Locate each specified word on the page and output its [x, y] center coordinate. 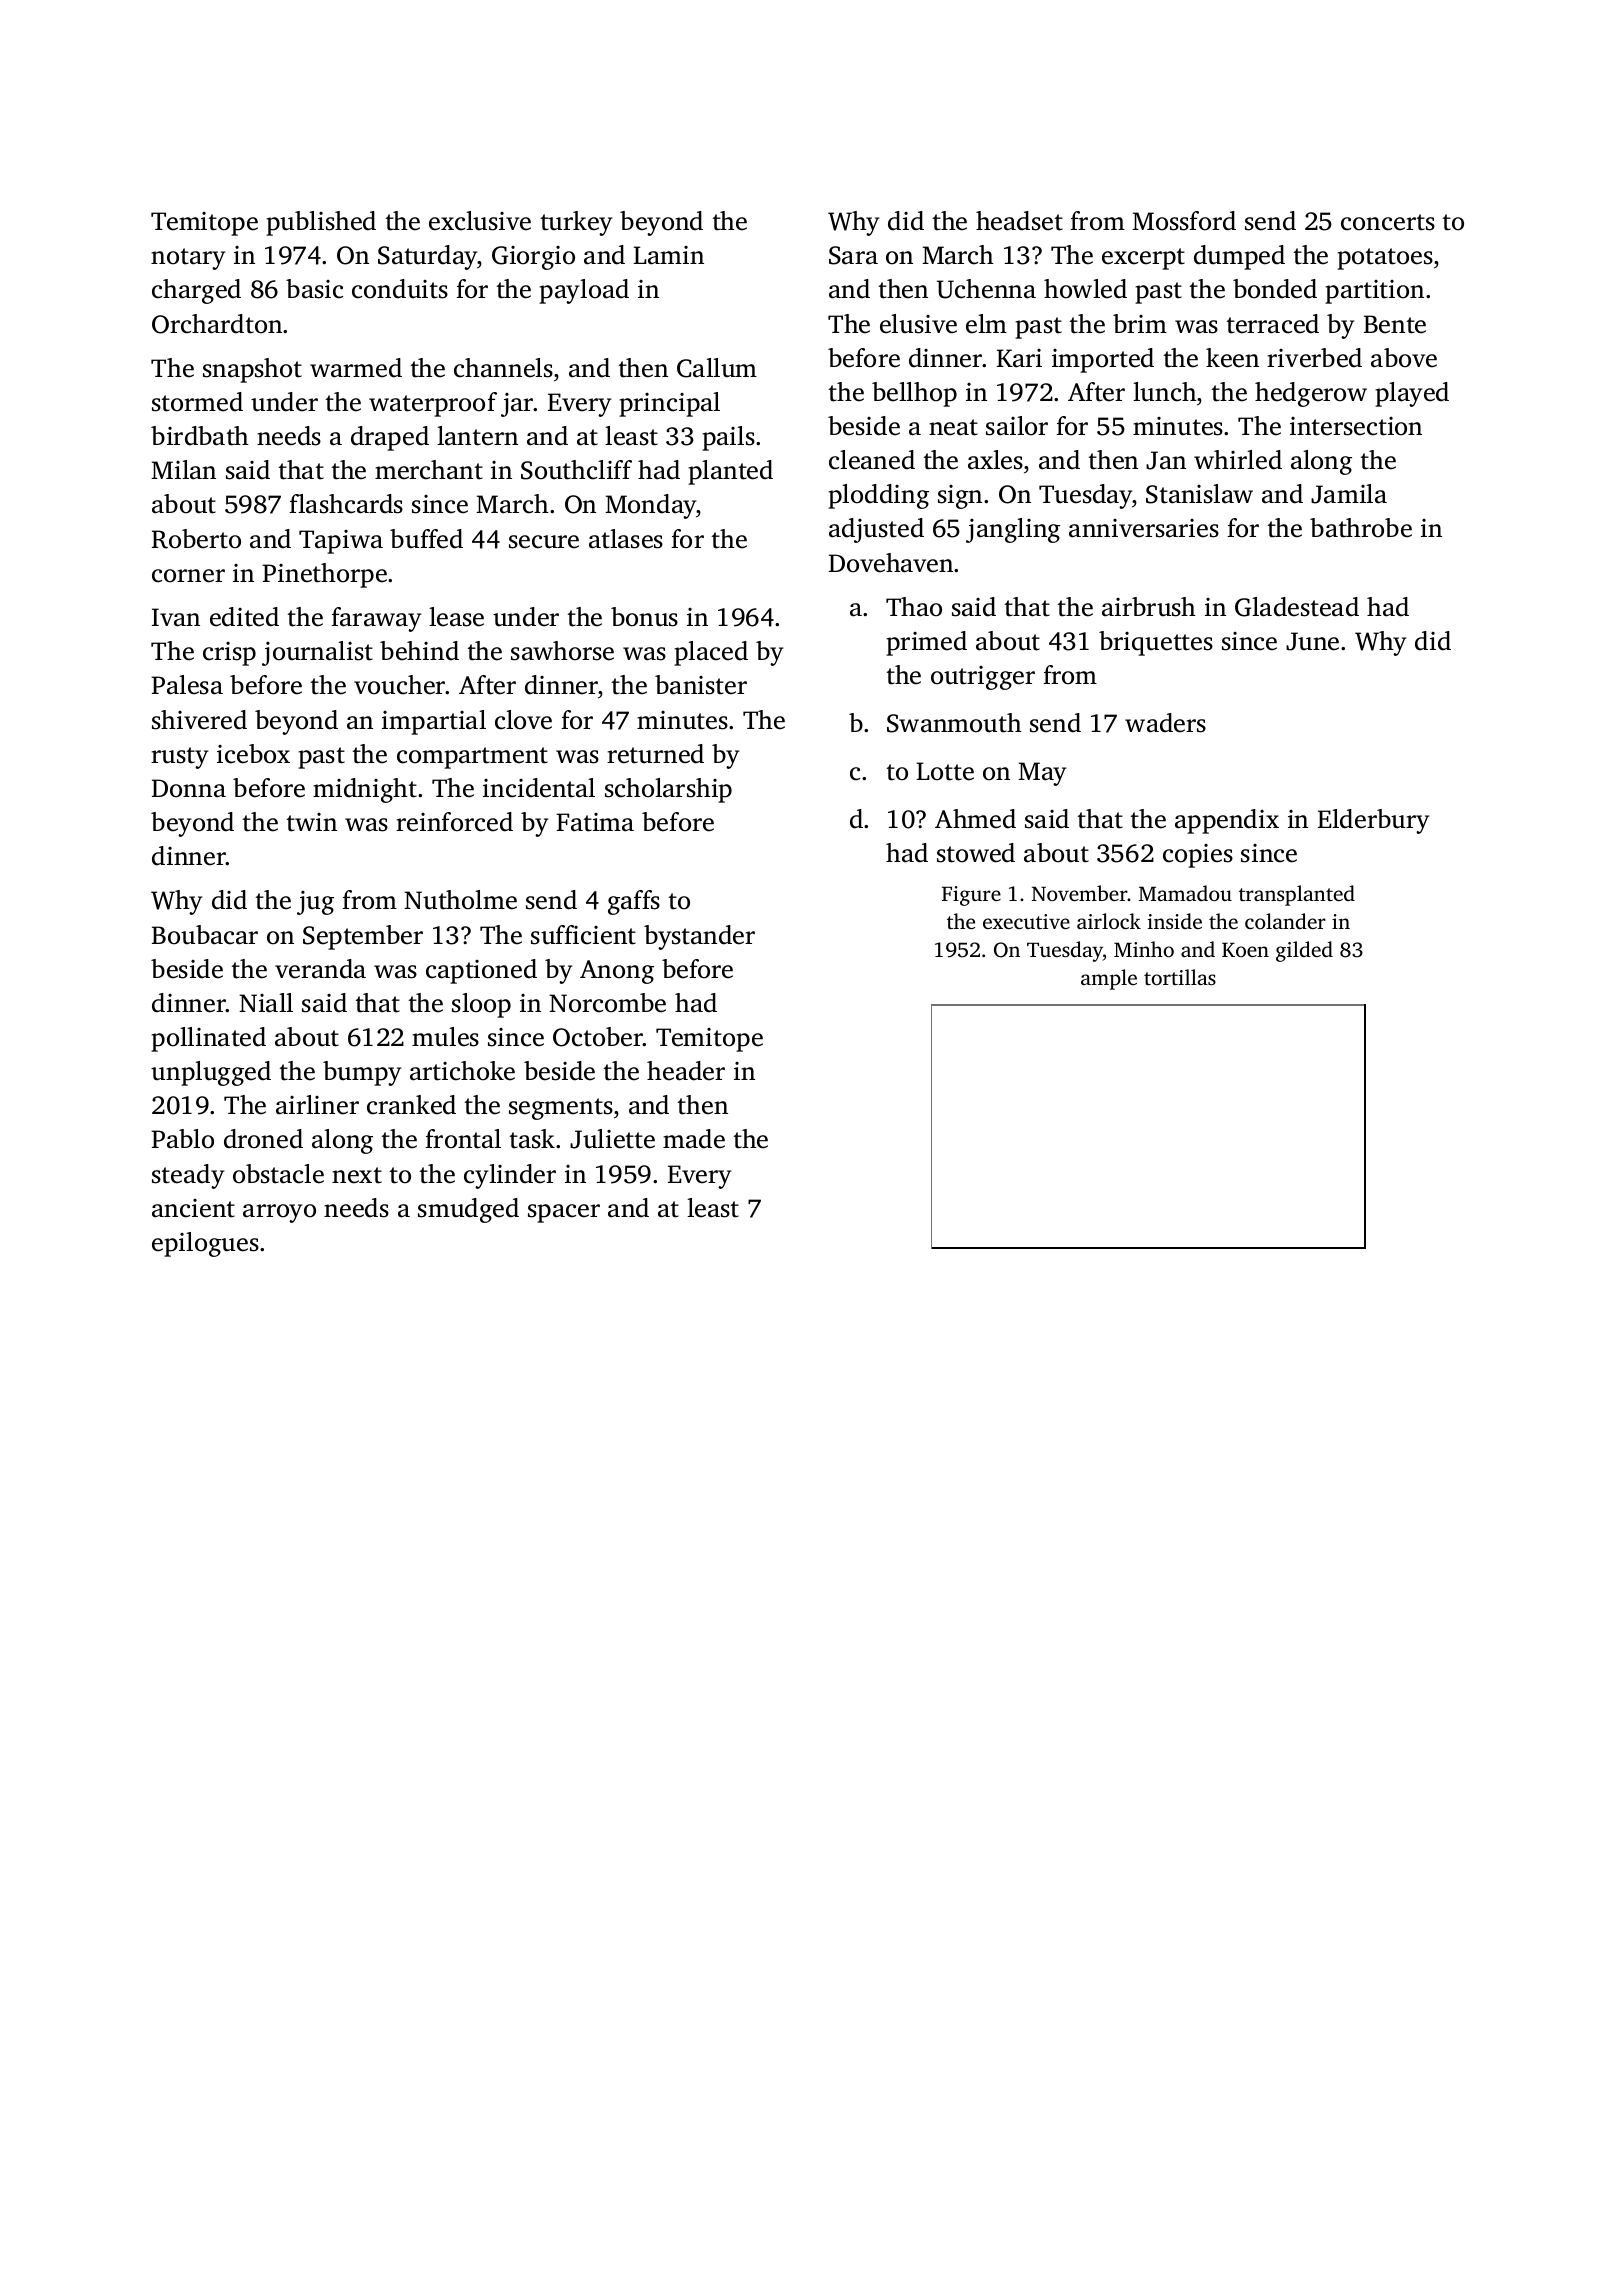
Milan [183, 470]
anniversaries [1144, 528]
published [321, 223]
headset [1019, 221]
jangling [1013, 530]
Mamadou [1185, 893]
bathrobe [1361, 528]
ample [1109, 979]
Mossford [1184, 221]
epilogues [205, 1244]
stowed [976, 853]
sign [960, 497]
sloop [481, 1005]
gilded [1304, 951]
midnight [365, 790]
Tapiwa [341, 542]
